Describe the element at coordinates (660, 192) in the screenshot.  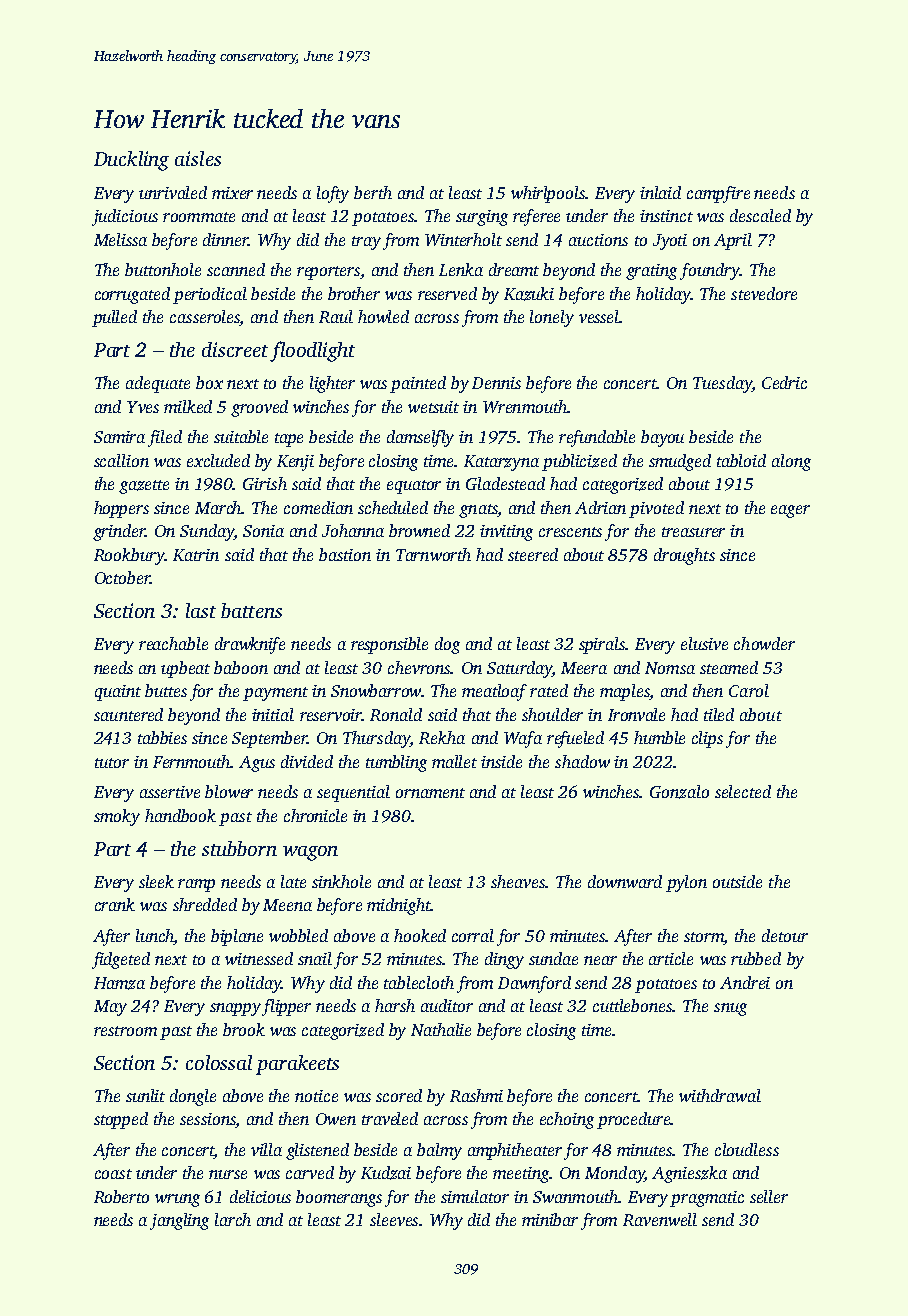
I see `inlaid` at that location.
